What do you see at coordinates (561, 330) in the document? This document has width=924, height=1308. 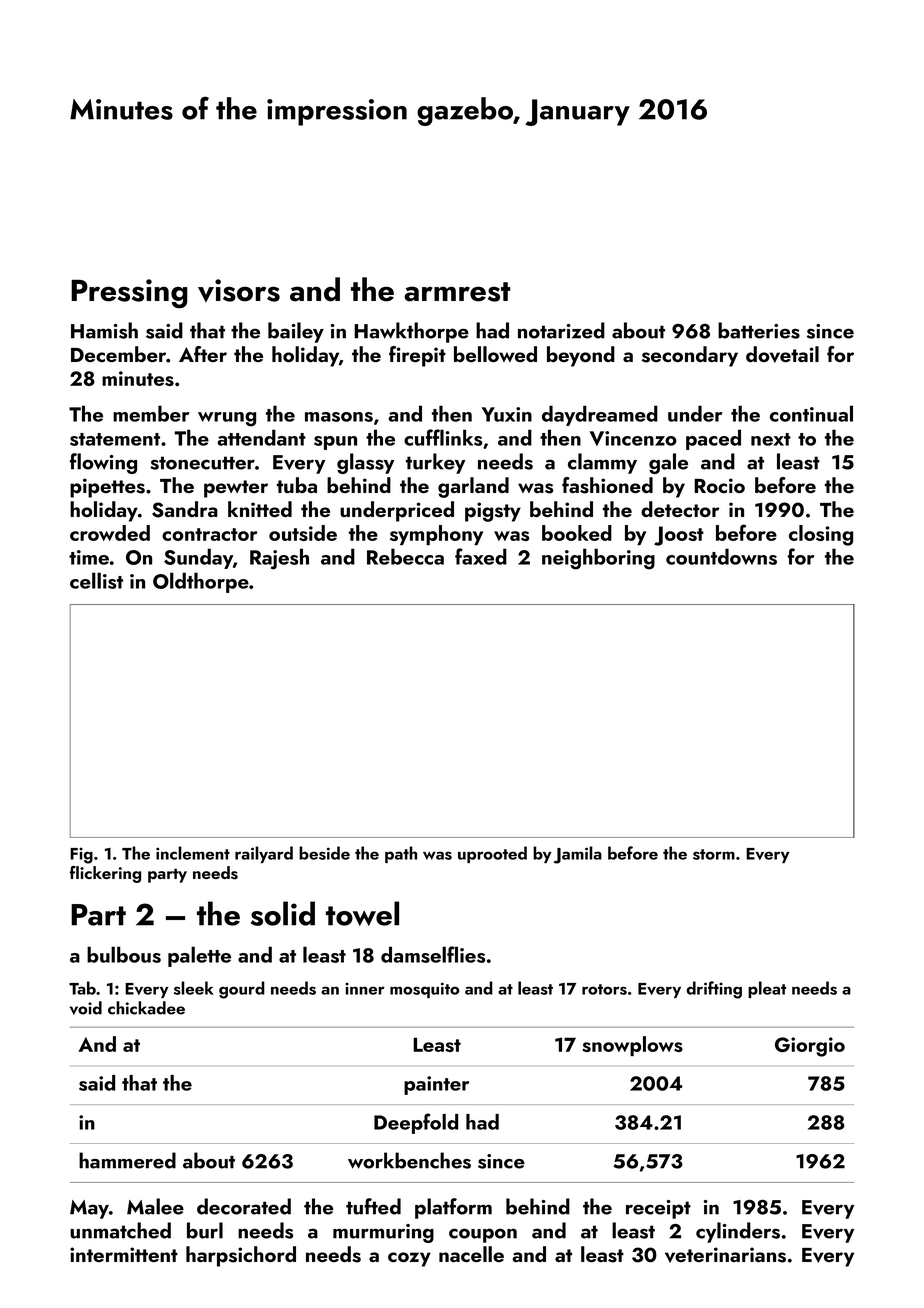 I see `notarized` at bounding box center [561, 330].
